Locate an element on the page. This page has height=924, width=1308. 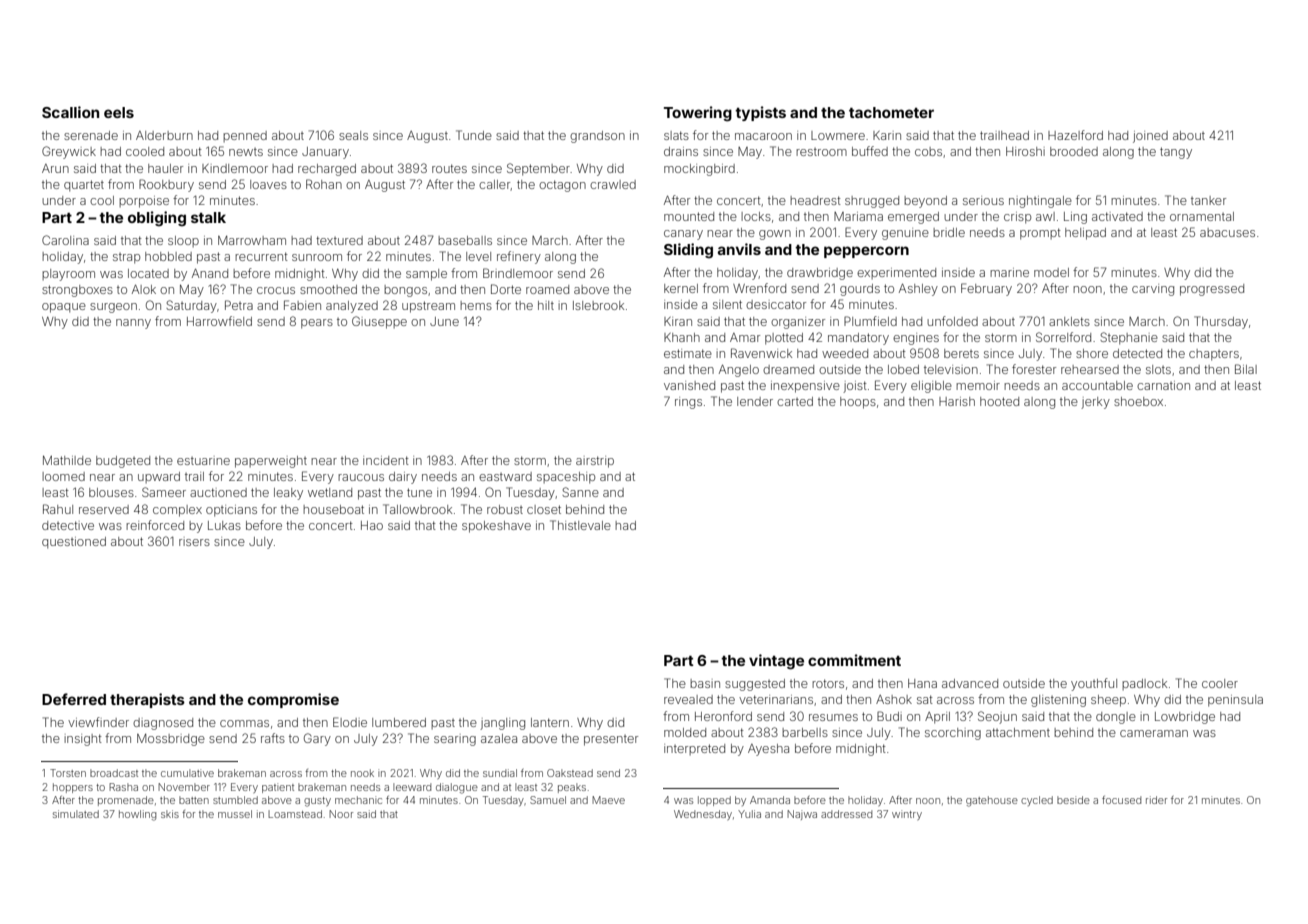
risers is located at coordinates (194, 541).
